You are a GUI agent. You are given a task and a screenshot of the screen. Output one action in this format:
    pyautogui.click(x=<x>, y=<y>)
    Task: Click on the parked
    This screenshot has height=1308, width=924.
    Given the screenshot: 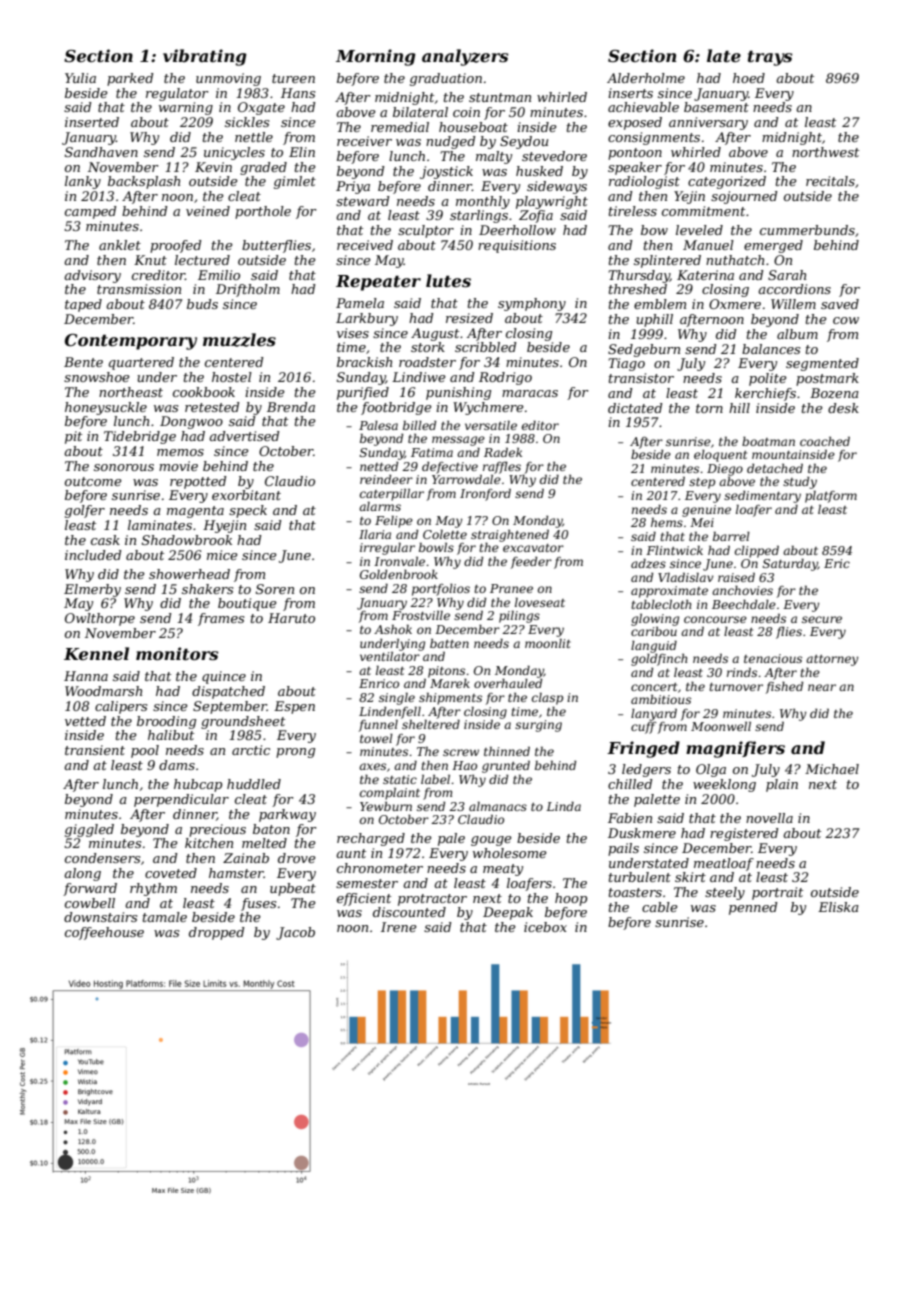 What is the action you would take?
    pyautogui.click(x=130, y=79)
